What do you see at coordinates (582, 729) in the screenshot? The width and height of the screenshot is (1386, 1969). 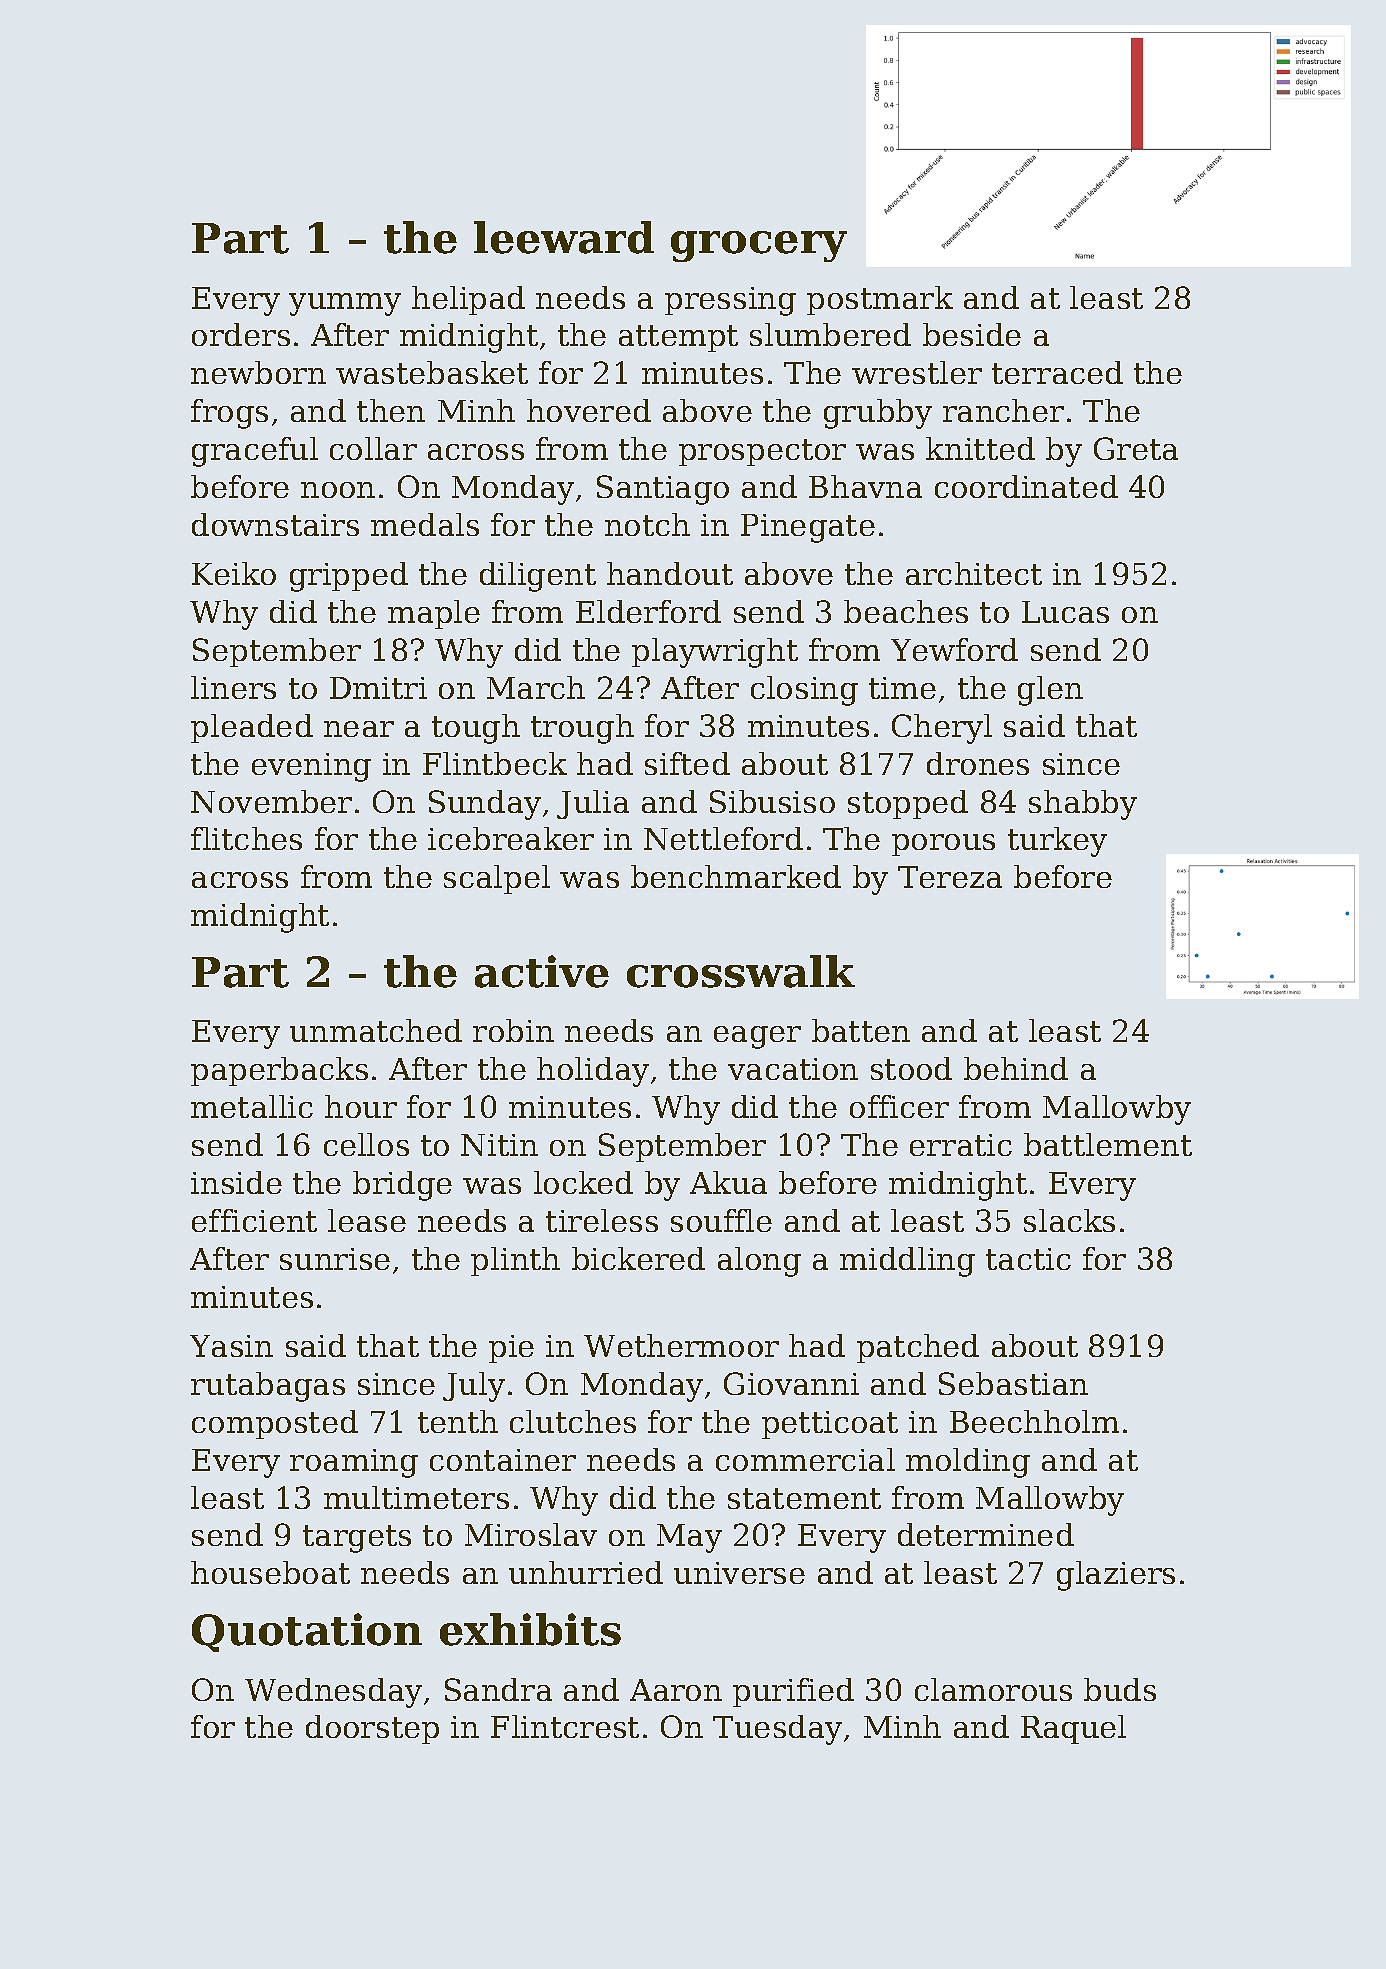 I see `trough` at bounding box center [582, 729].
